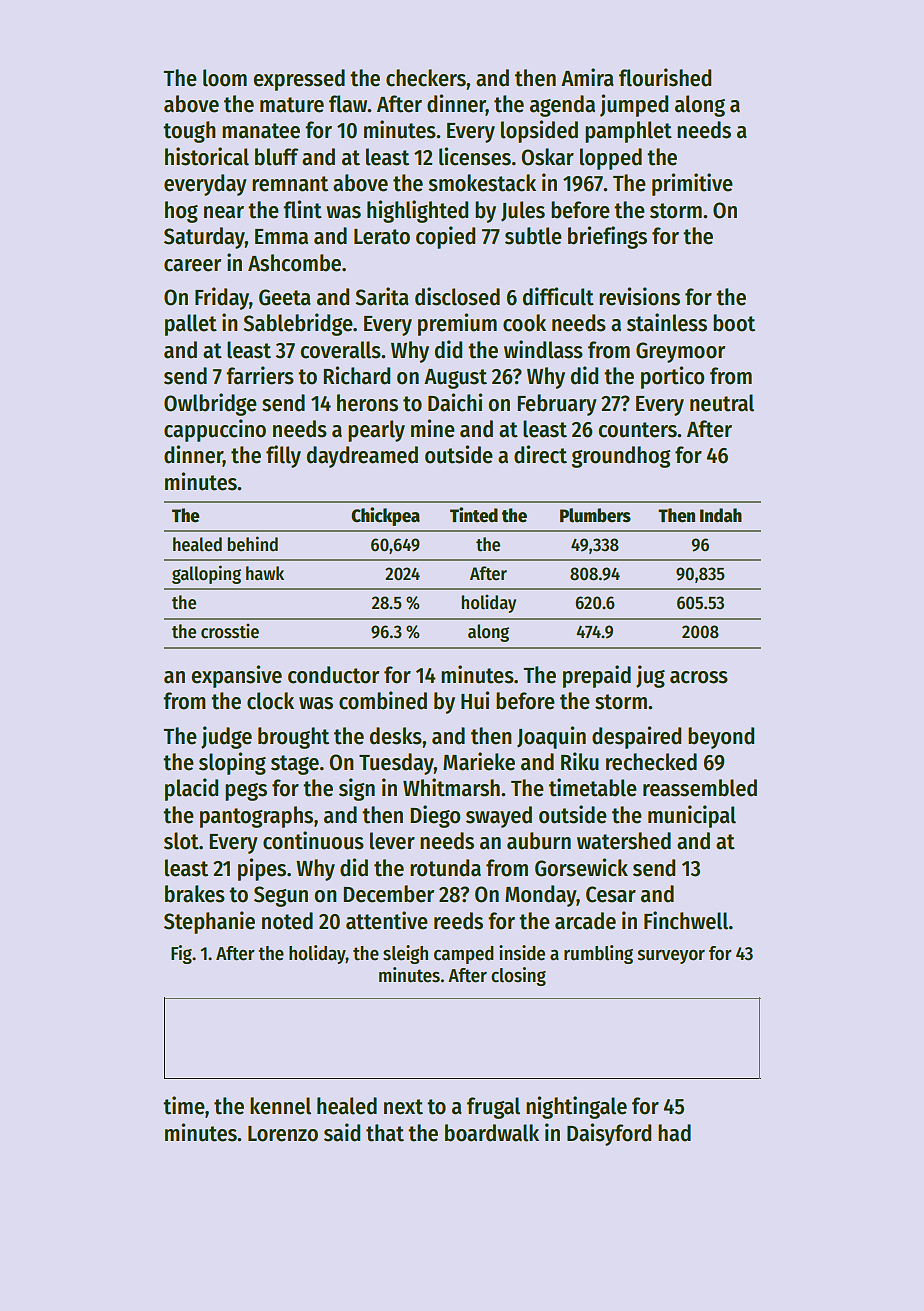 This document has width=924, height=1311. Describe the element at coordinates (671, 957) in the document. I see `surveyor` at that location.
